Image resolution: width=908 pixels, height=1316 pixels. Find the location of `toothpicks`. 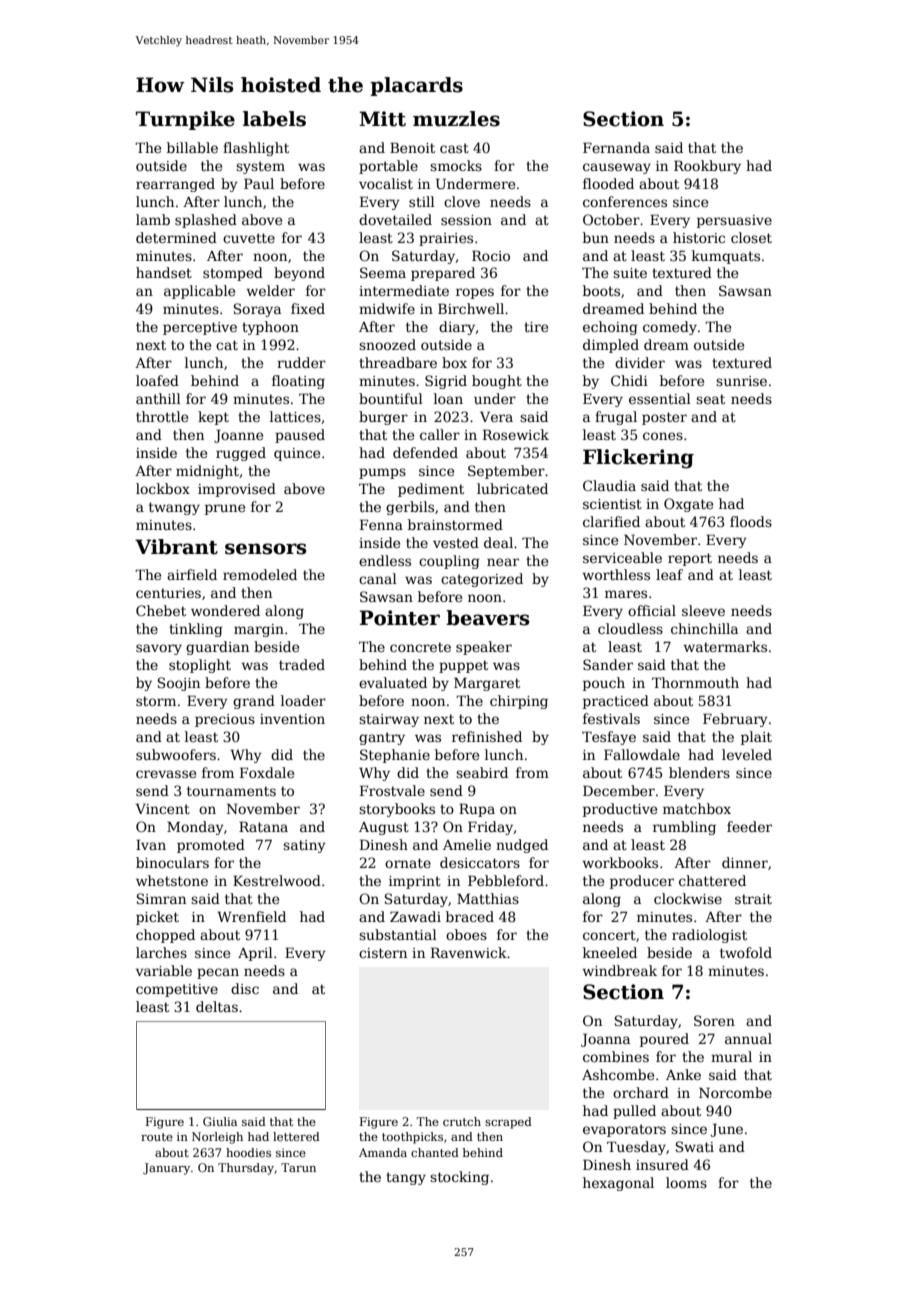

toothpicks is located at coordinates (412, 1138).
